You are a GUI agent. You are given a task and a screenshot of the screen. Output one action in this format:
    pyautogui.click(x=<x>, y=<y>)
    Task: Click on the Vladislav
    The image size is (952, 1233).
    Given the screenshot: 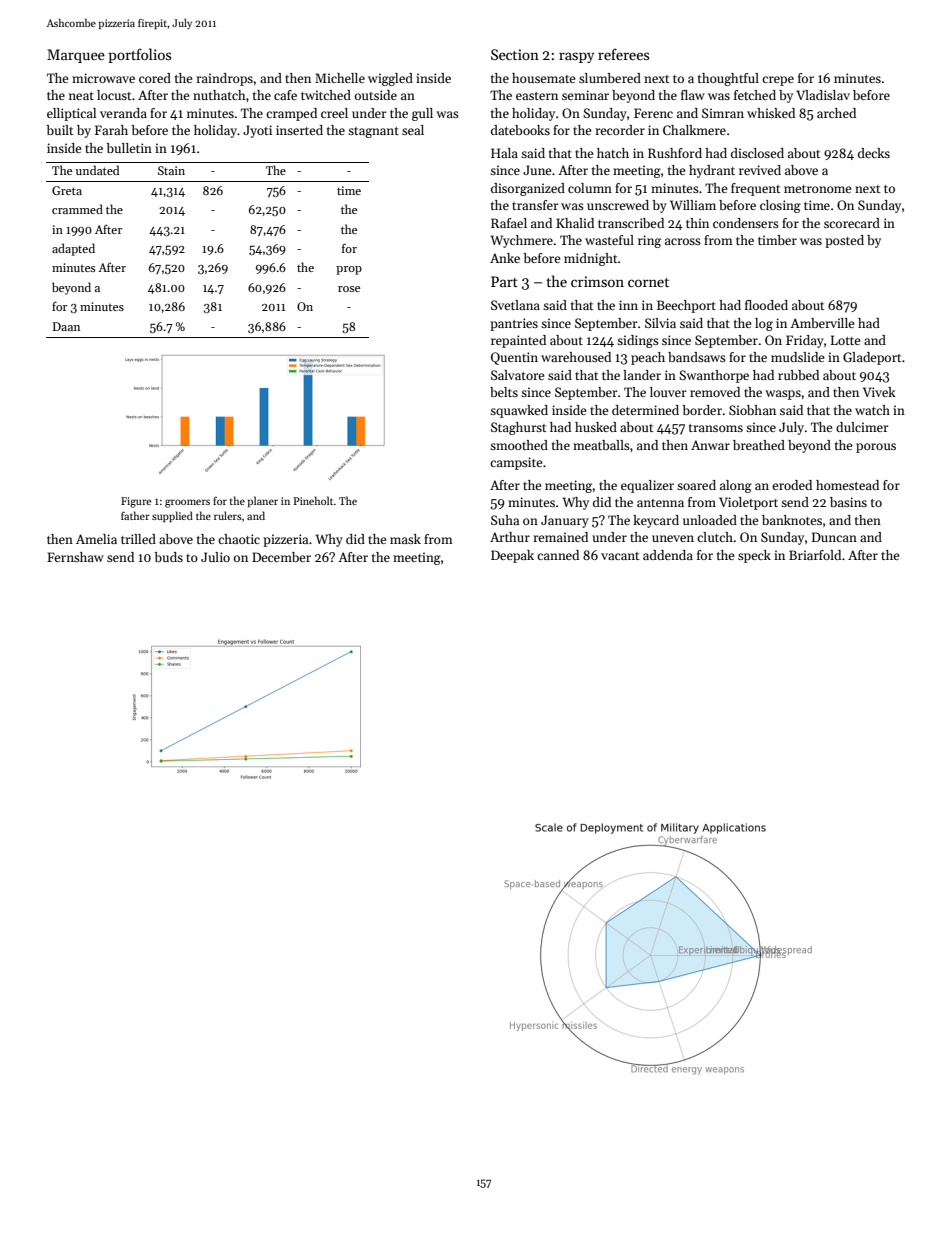 What is the action you would take?
    pyautogui.click(x=823, y=95)
